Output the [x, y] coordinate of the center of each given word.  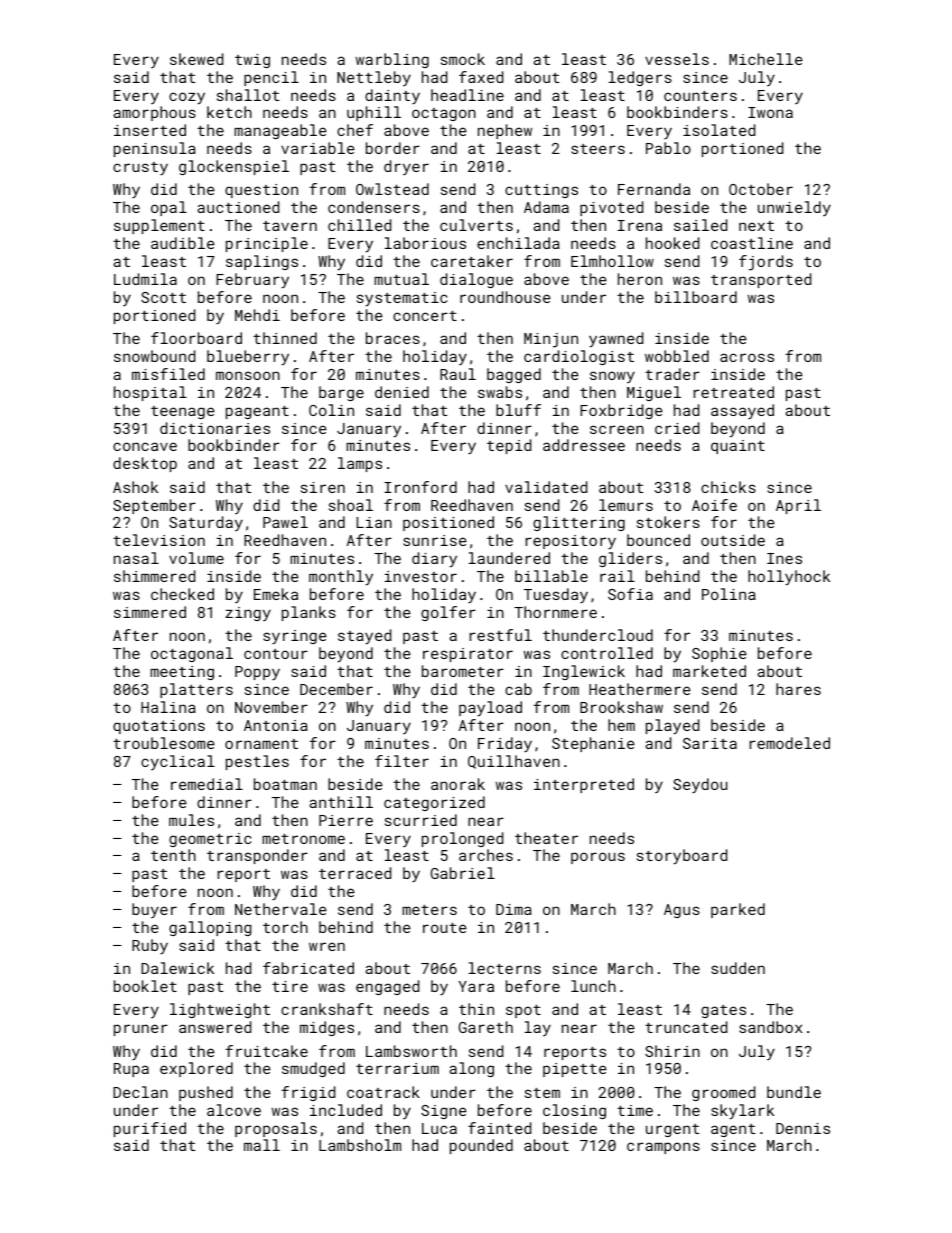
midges [327, 1028]
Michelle [766, 59]
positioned [448, 523]
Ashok [135, 487]
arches [486, 855]
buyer [154, 910]
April [798, 506]
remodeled [790, 743]
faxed [481, 77]
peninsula [155, 149]
